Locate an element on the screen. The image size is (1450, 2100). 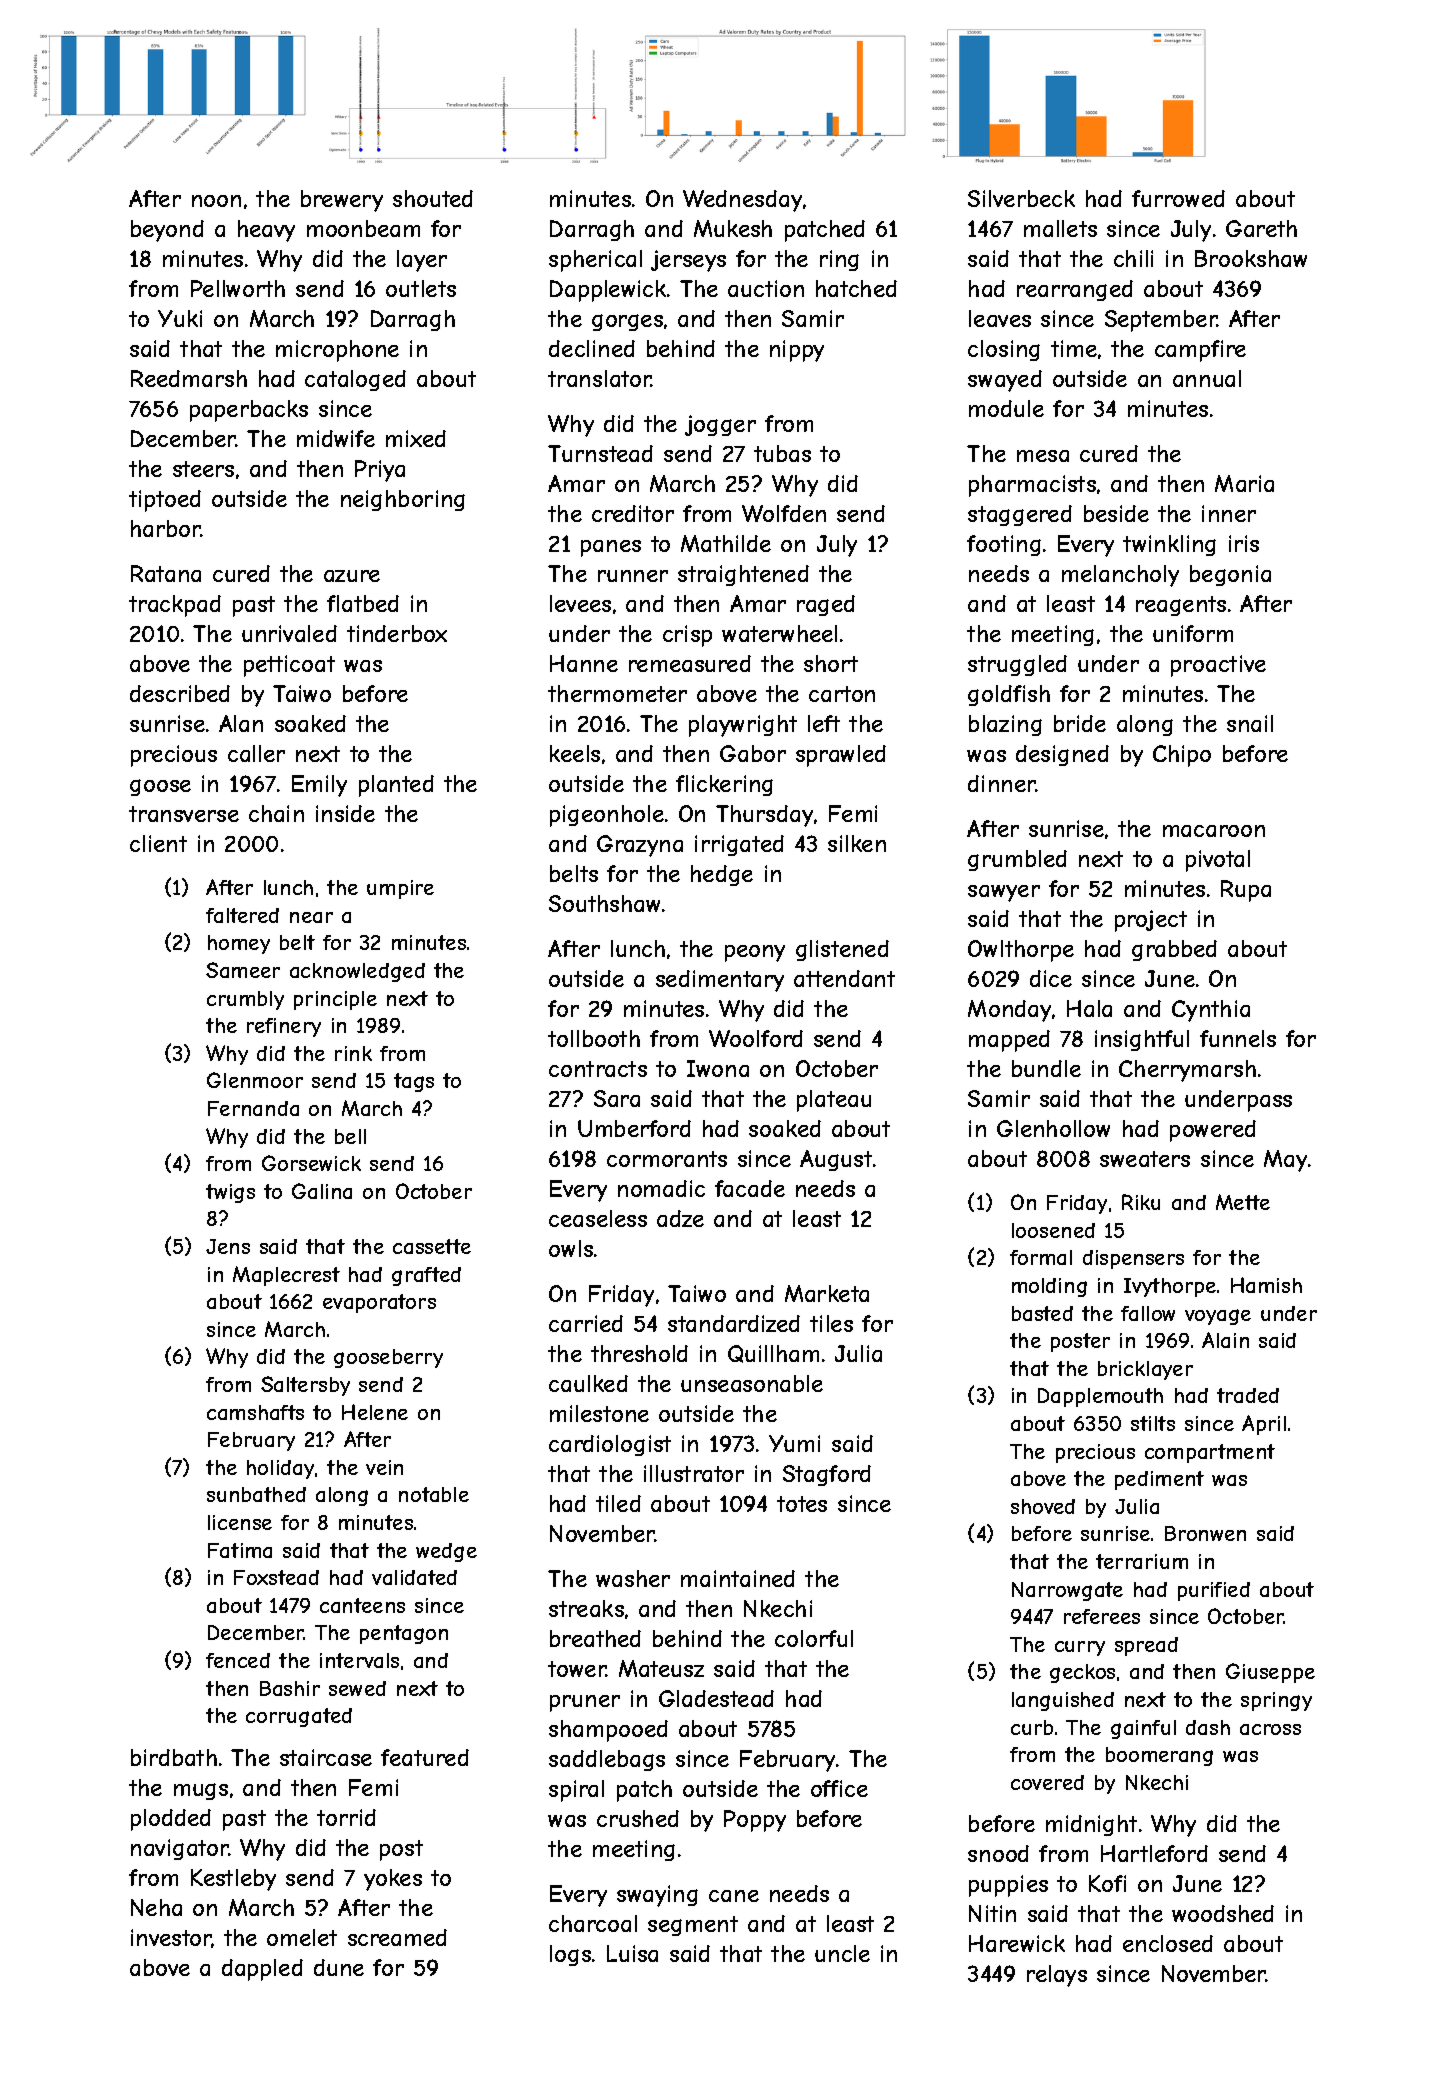
Gabor is located at coordinates (753, 753).
